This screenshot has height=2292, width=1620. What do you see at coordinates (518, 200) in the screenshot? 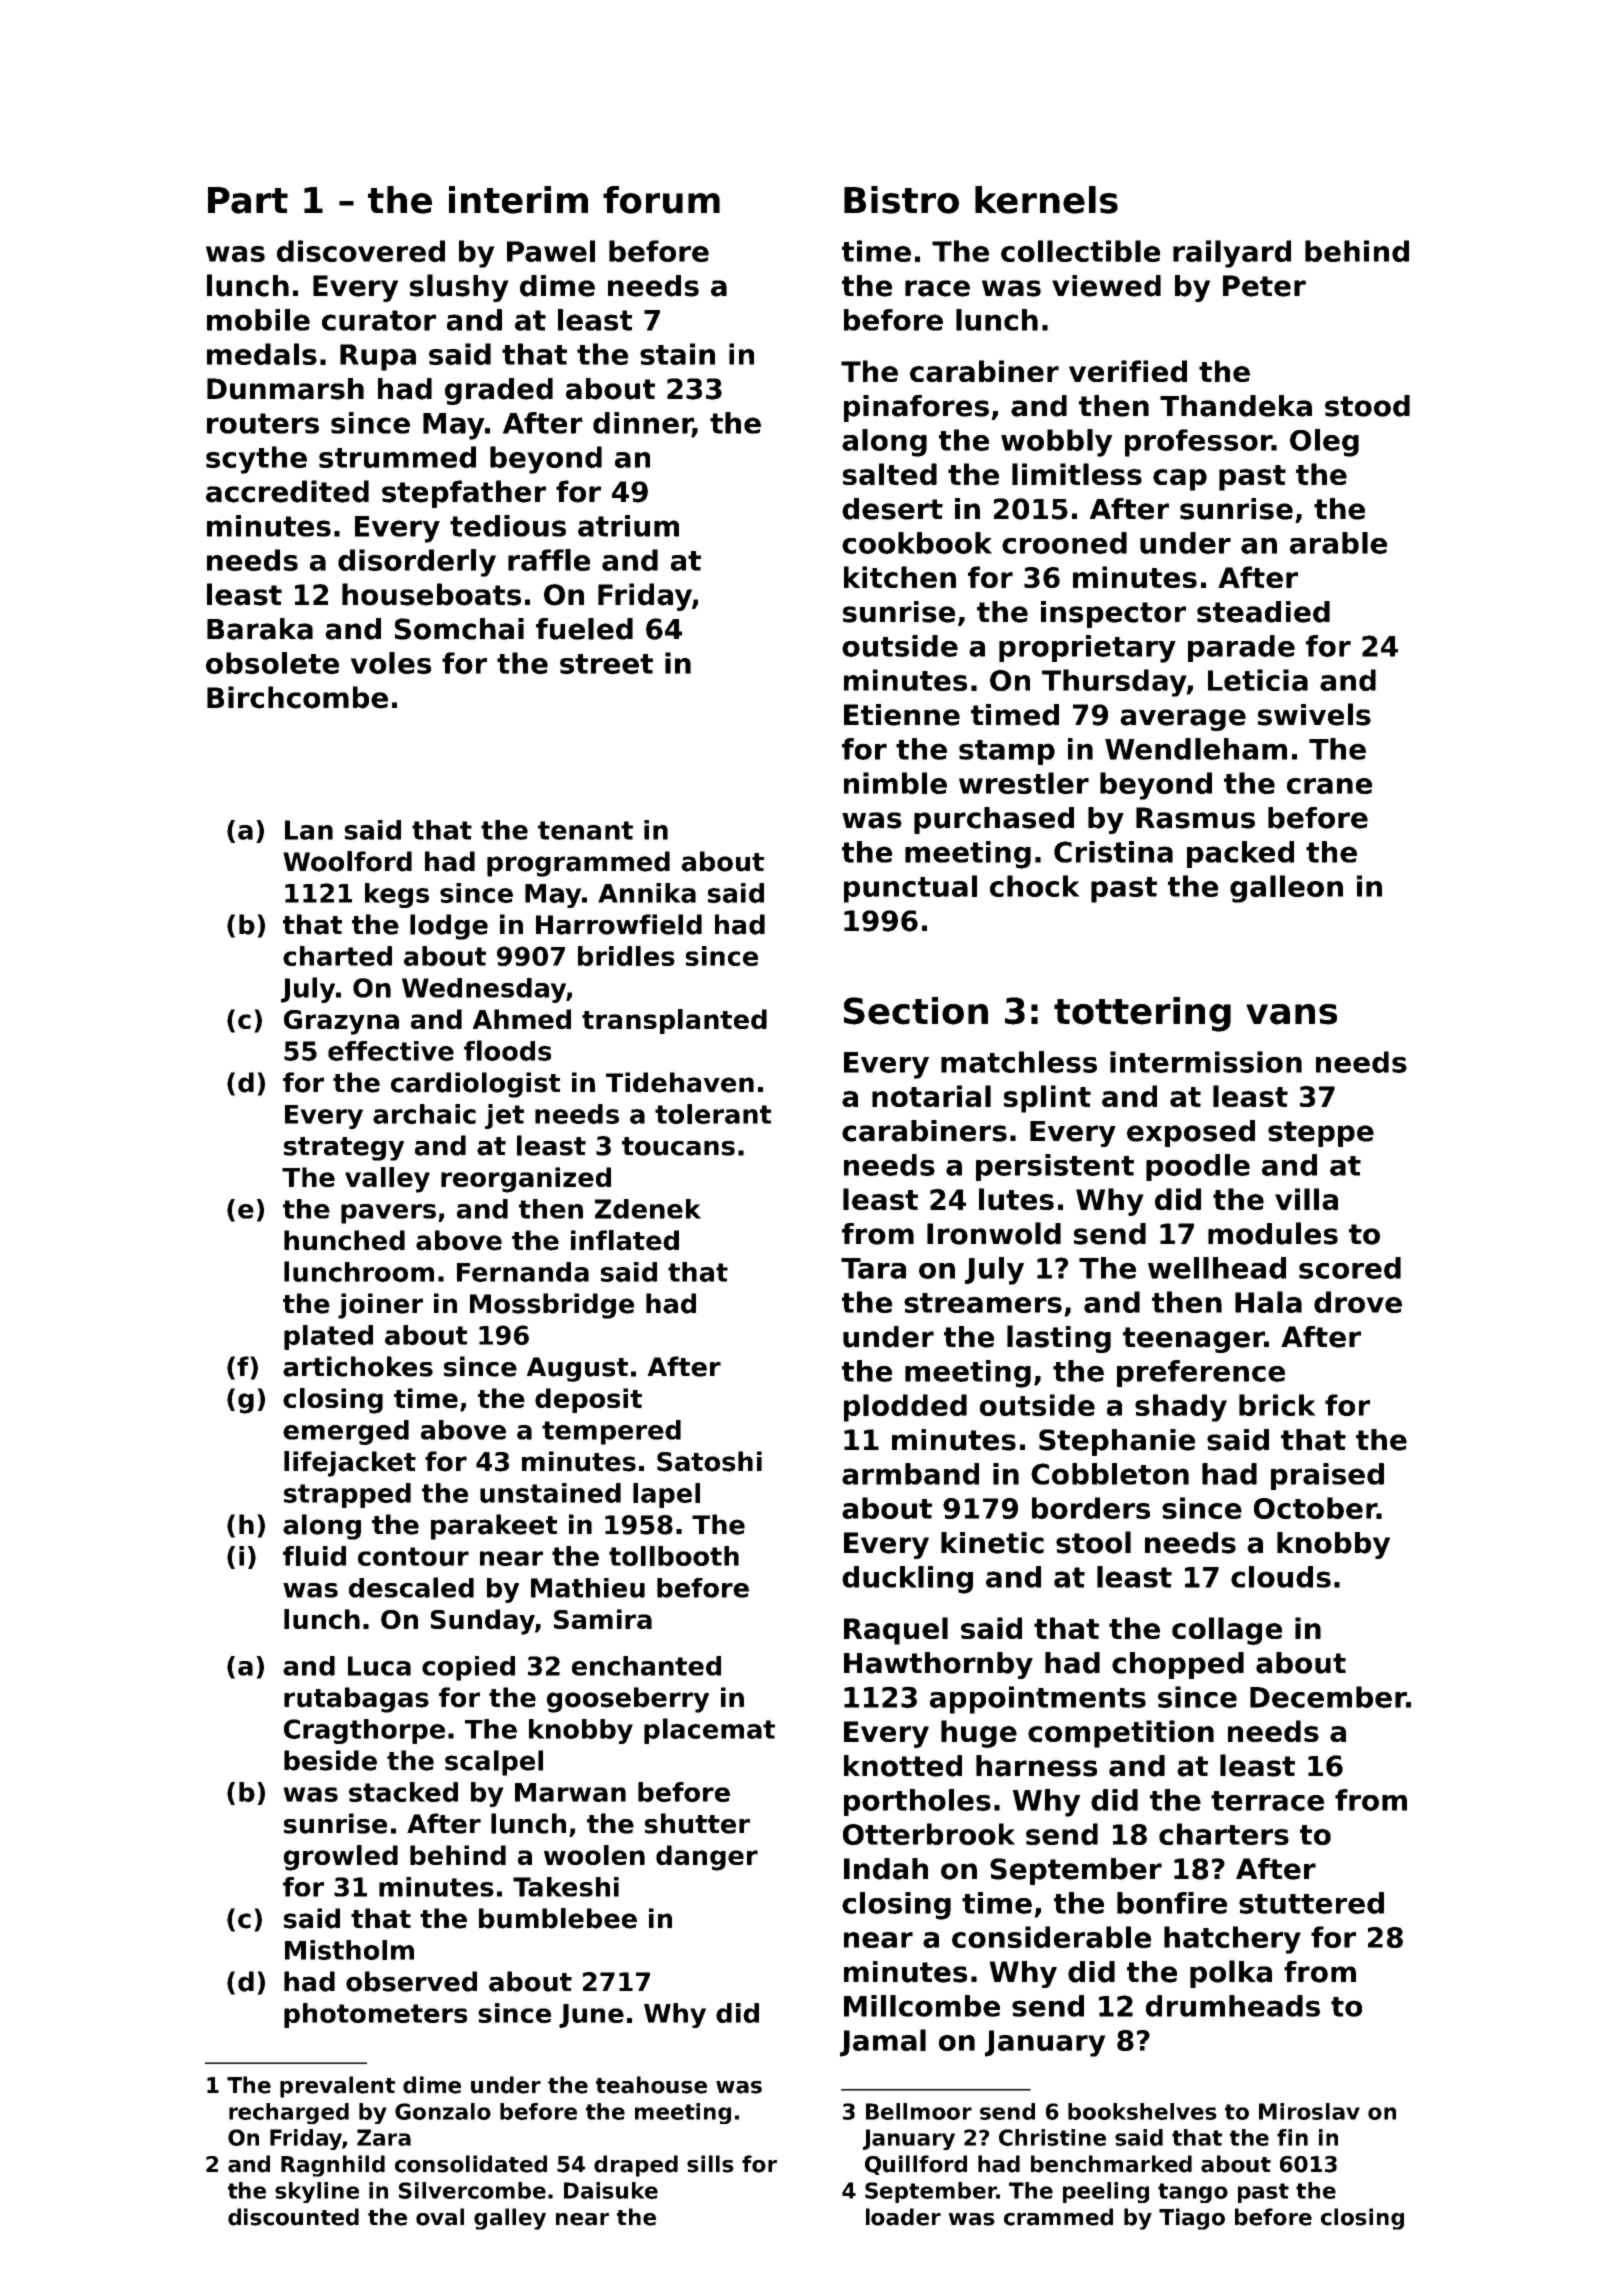
I see `interim` at bounding box center [518, 200].
